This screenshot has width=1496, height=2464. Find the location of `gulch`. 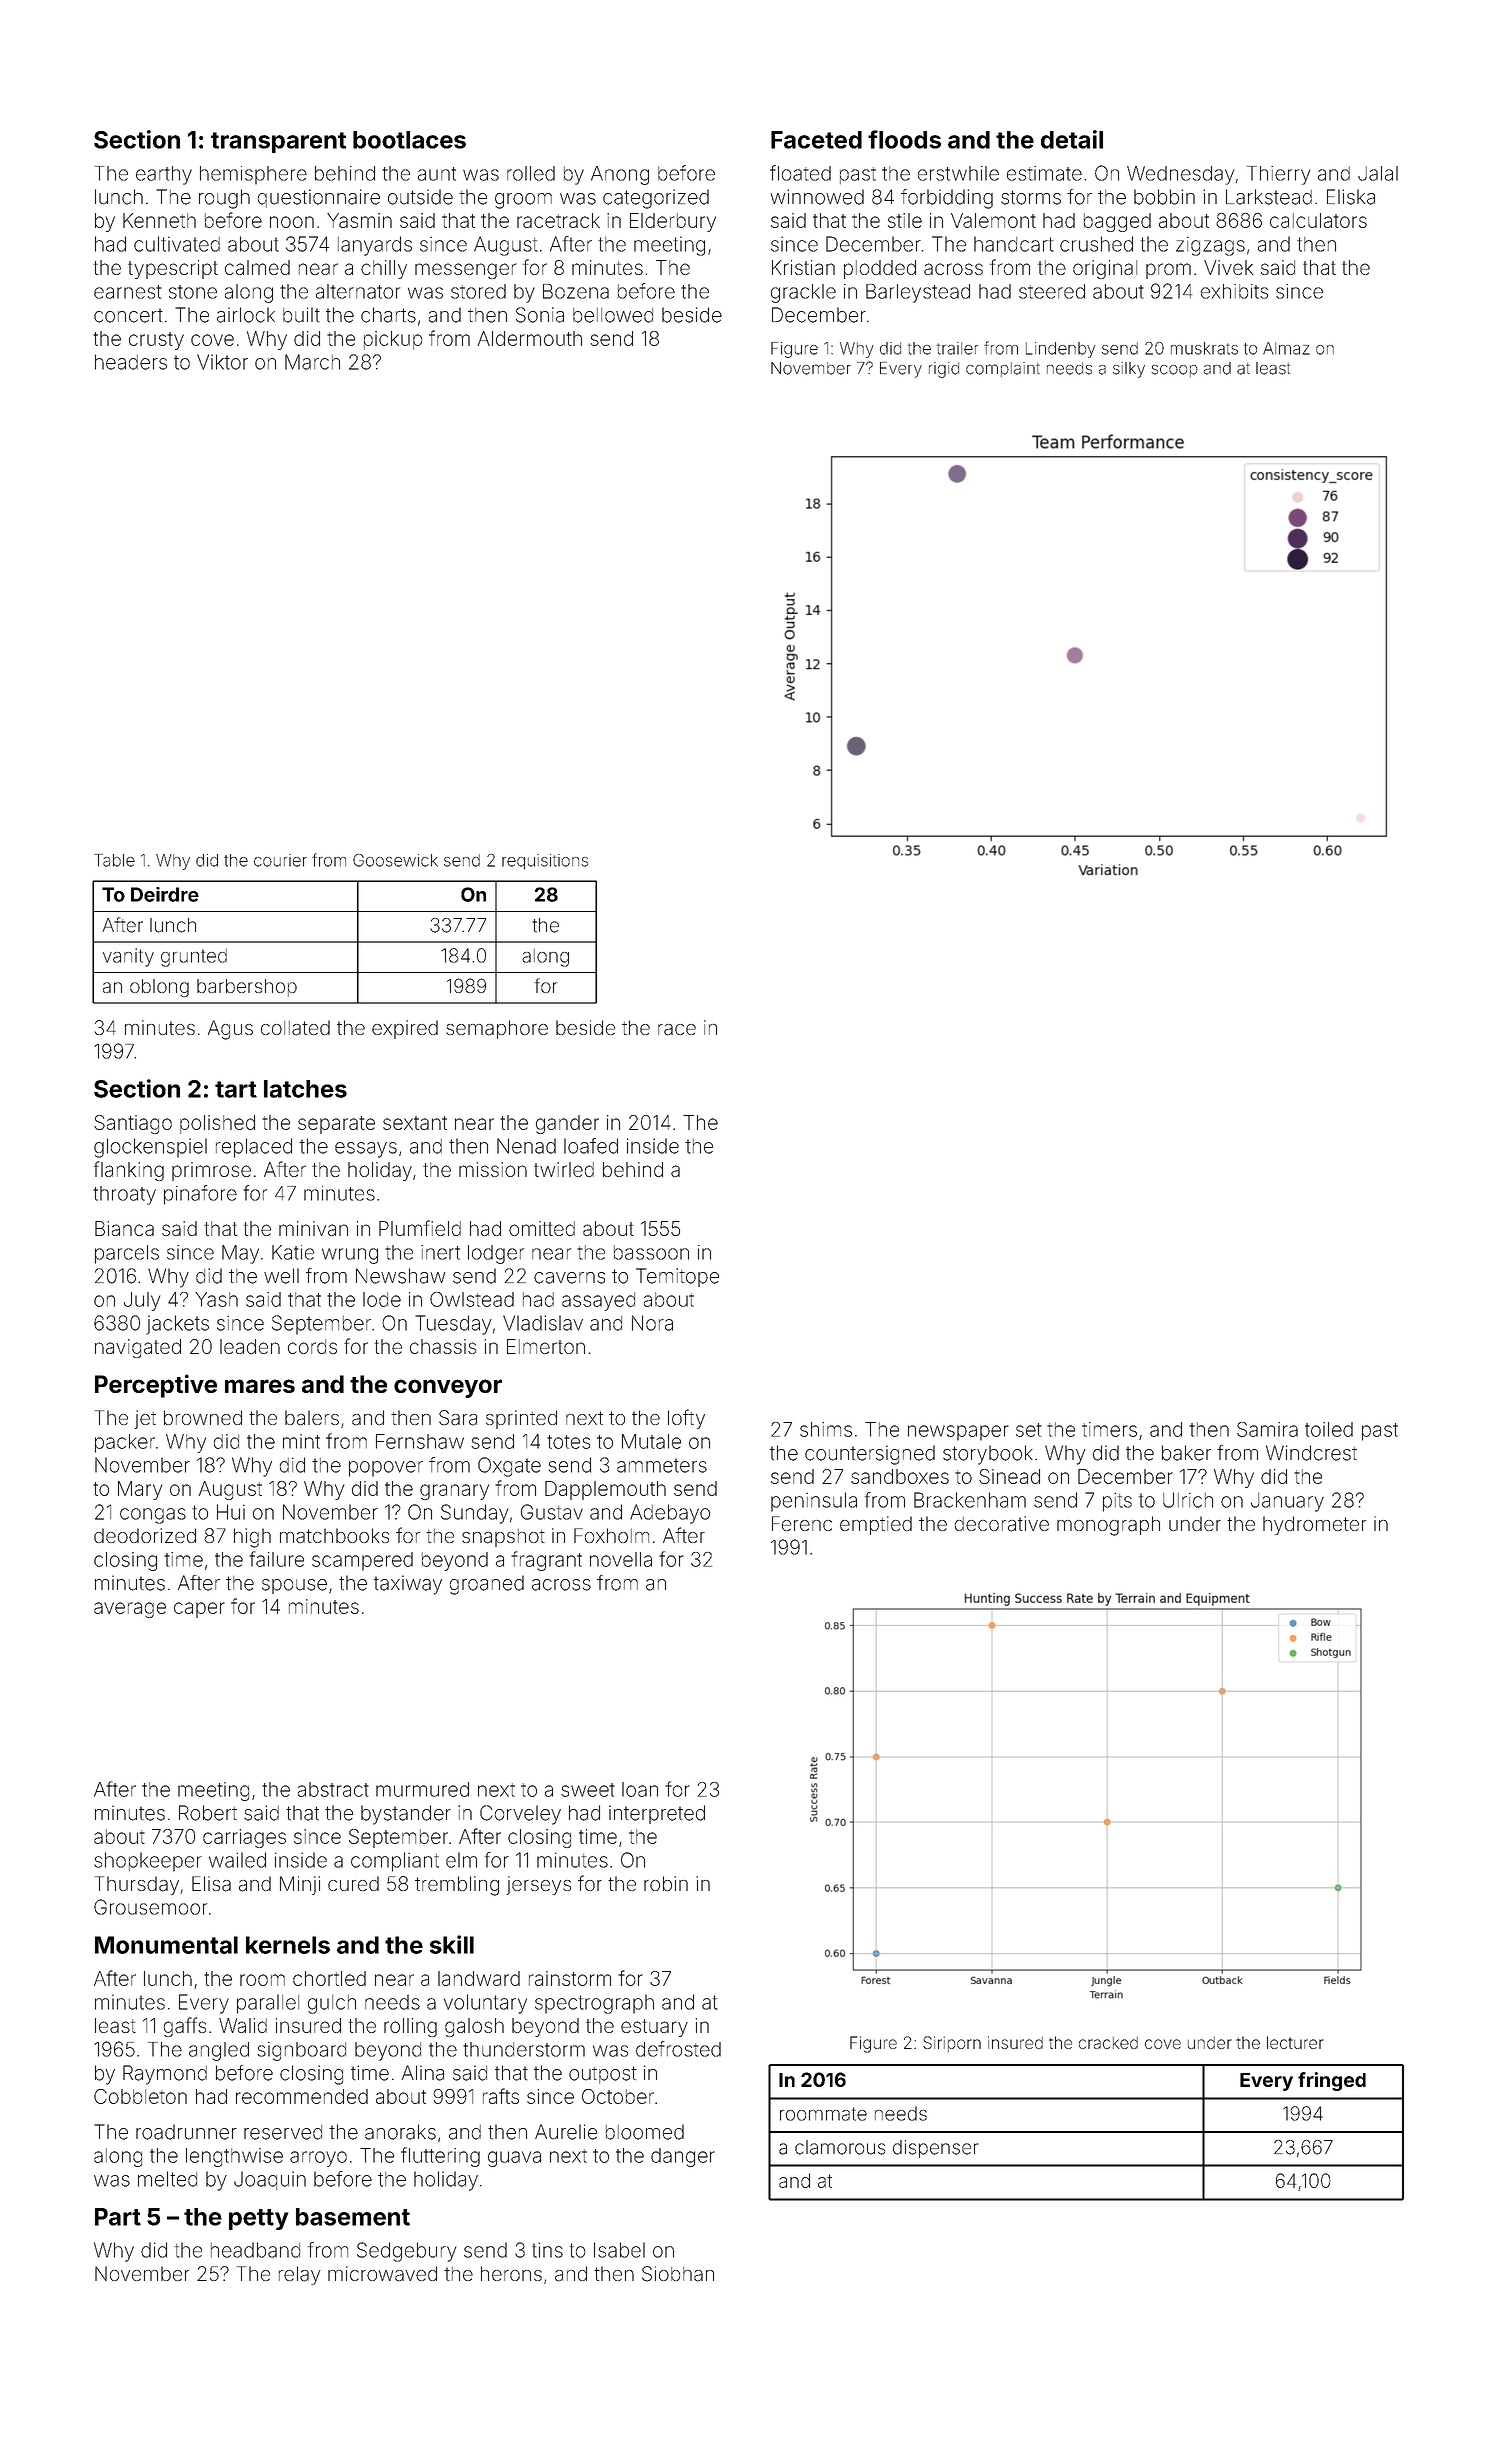

gulch is located at coordinates (332, 2004).
